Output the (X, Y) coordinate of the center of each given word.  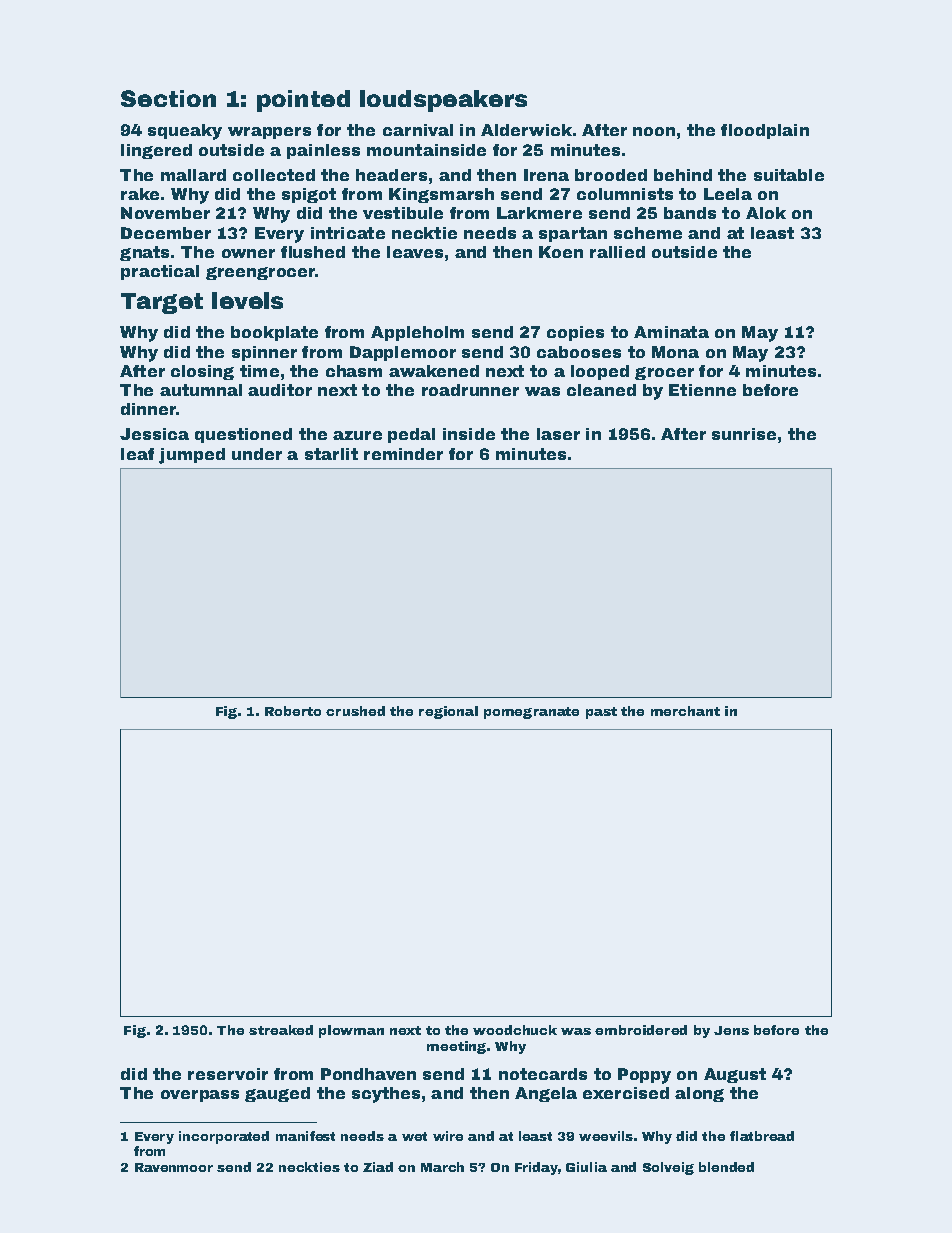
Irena (546, 175)
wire (448, 1136)
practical (160, 272)
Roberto (293, 711)
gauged (277, 1094)
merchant (685, 711)
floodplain (765, 131)
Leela (728, 194)
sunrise (744, 434)
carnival (418, 130)
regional (448, 712)
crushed (355, 711)
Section (168, 98)
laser (558, 434)
